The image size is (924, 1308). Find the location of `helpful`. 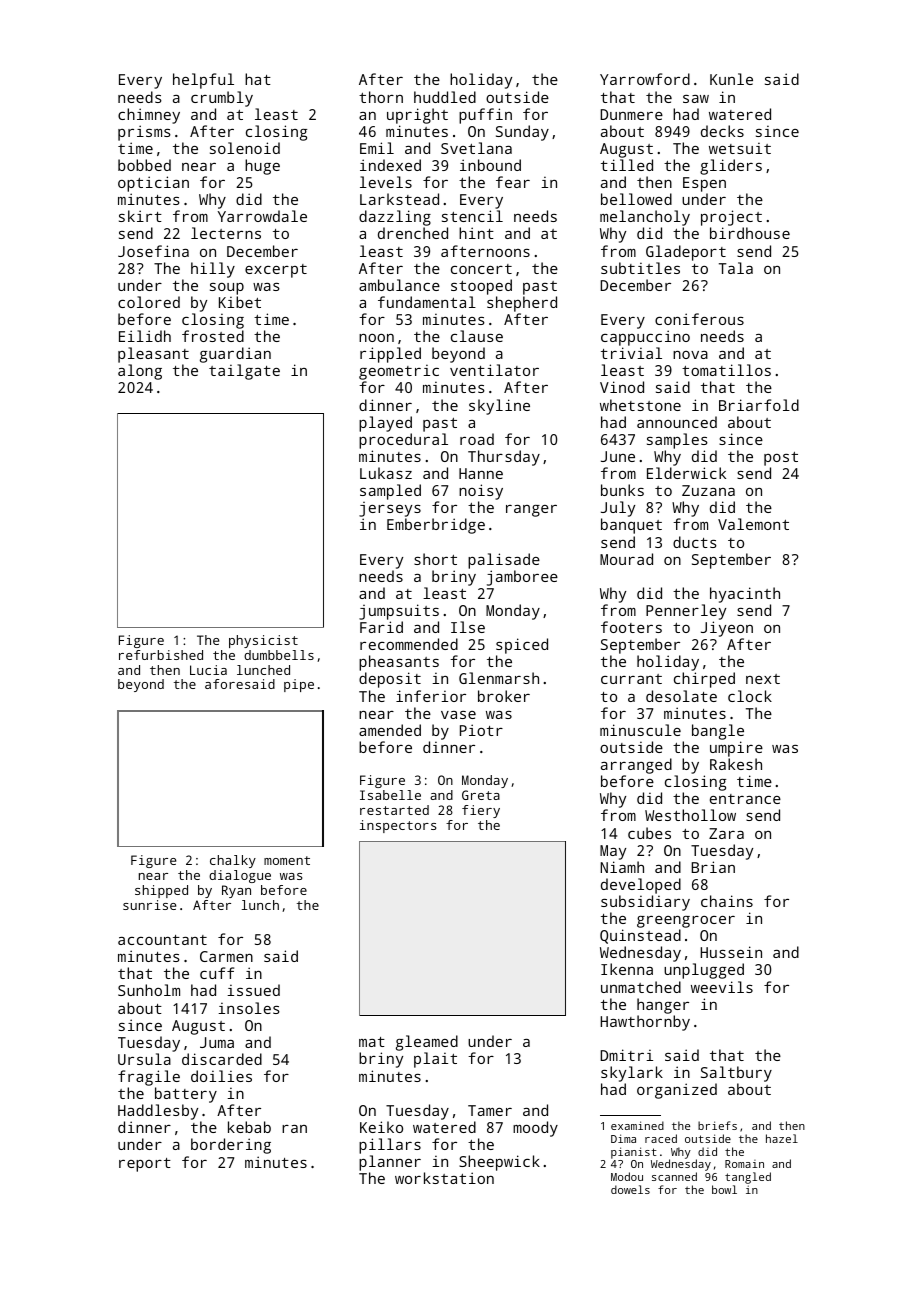

helpful is located at coordinates (203, 81).
